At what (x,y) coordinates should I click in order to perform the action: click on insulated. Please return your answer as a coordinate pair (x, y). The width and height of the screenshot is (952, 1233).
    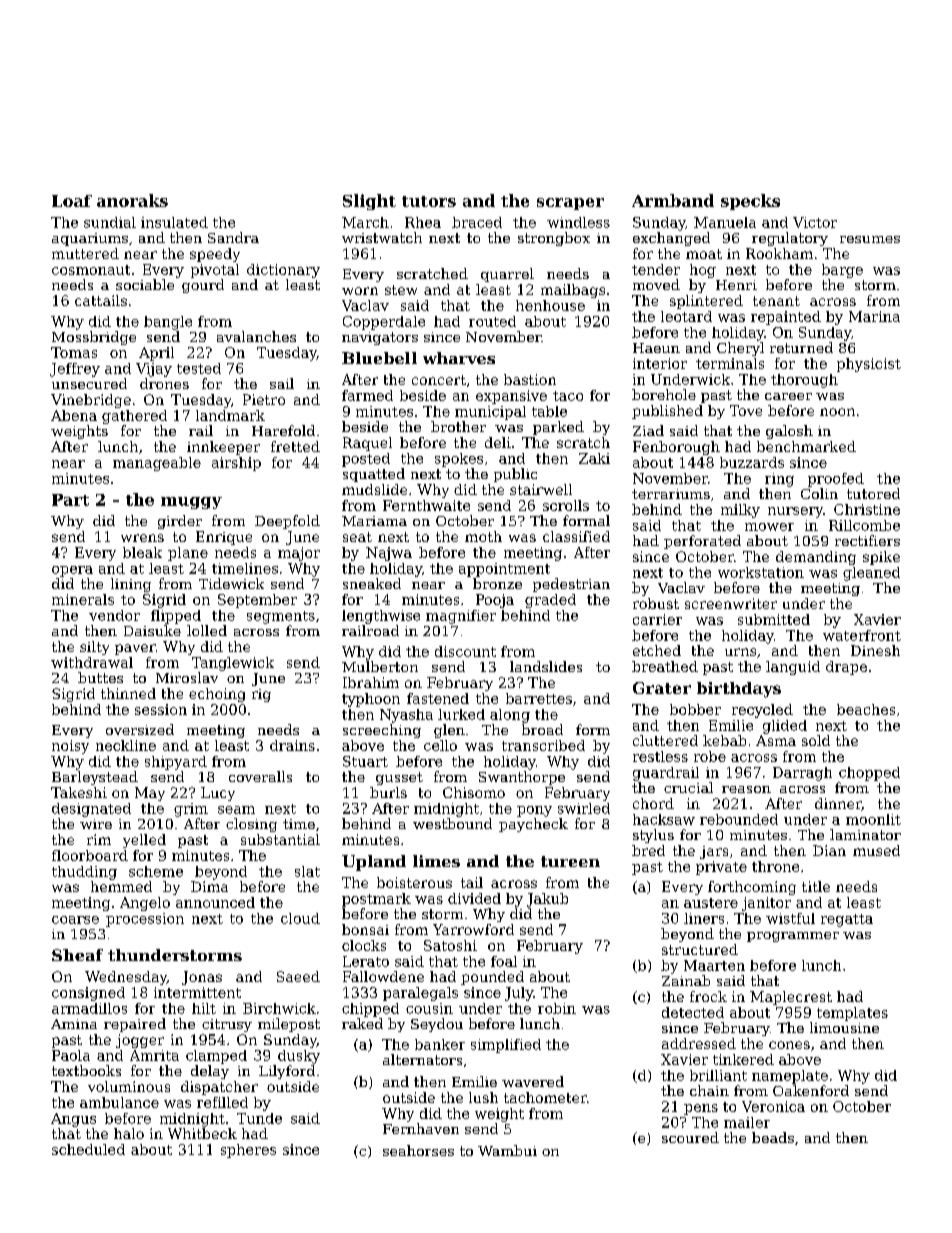
    Looking at the image, I should click on (174, 222).
